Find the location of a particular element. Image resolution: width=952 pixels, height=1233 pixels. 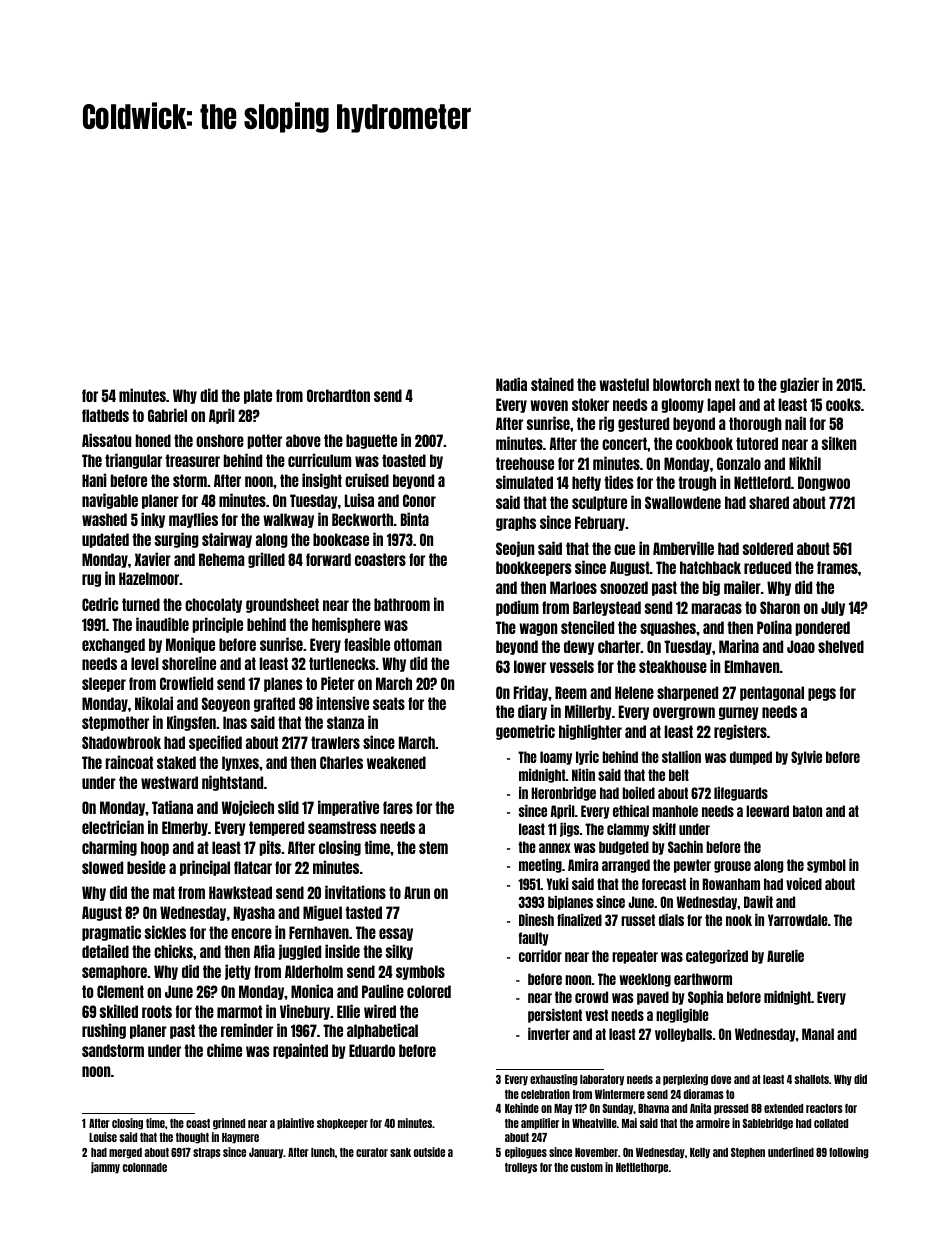

Haymere is located at coordinates (240, 1138).
